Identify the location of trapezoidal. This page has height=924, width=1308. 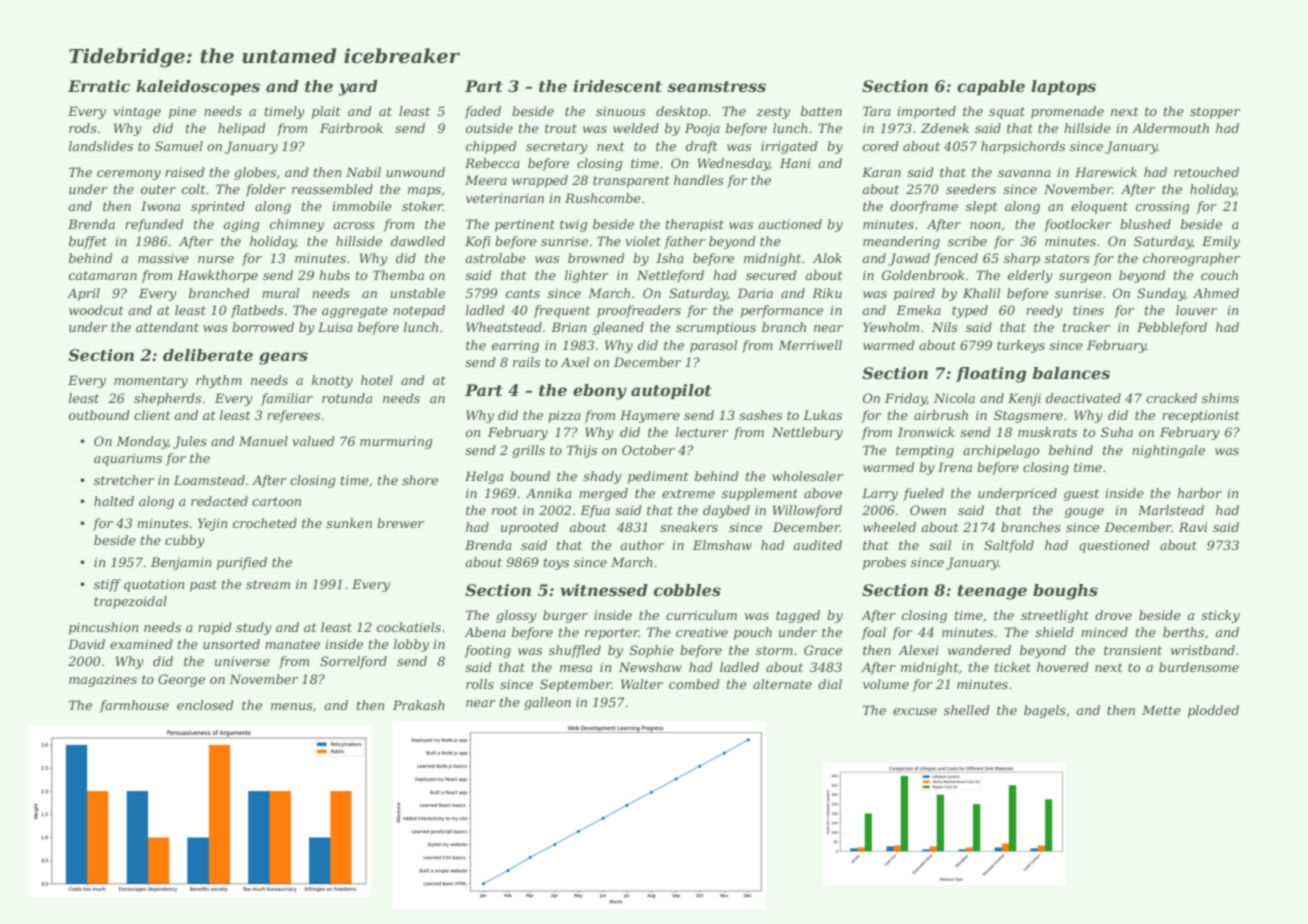
(130, 602).
